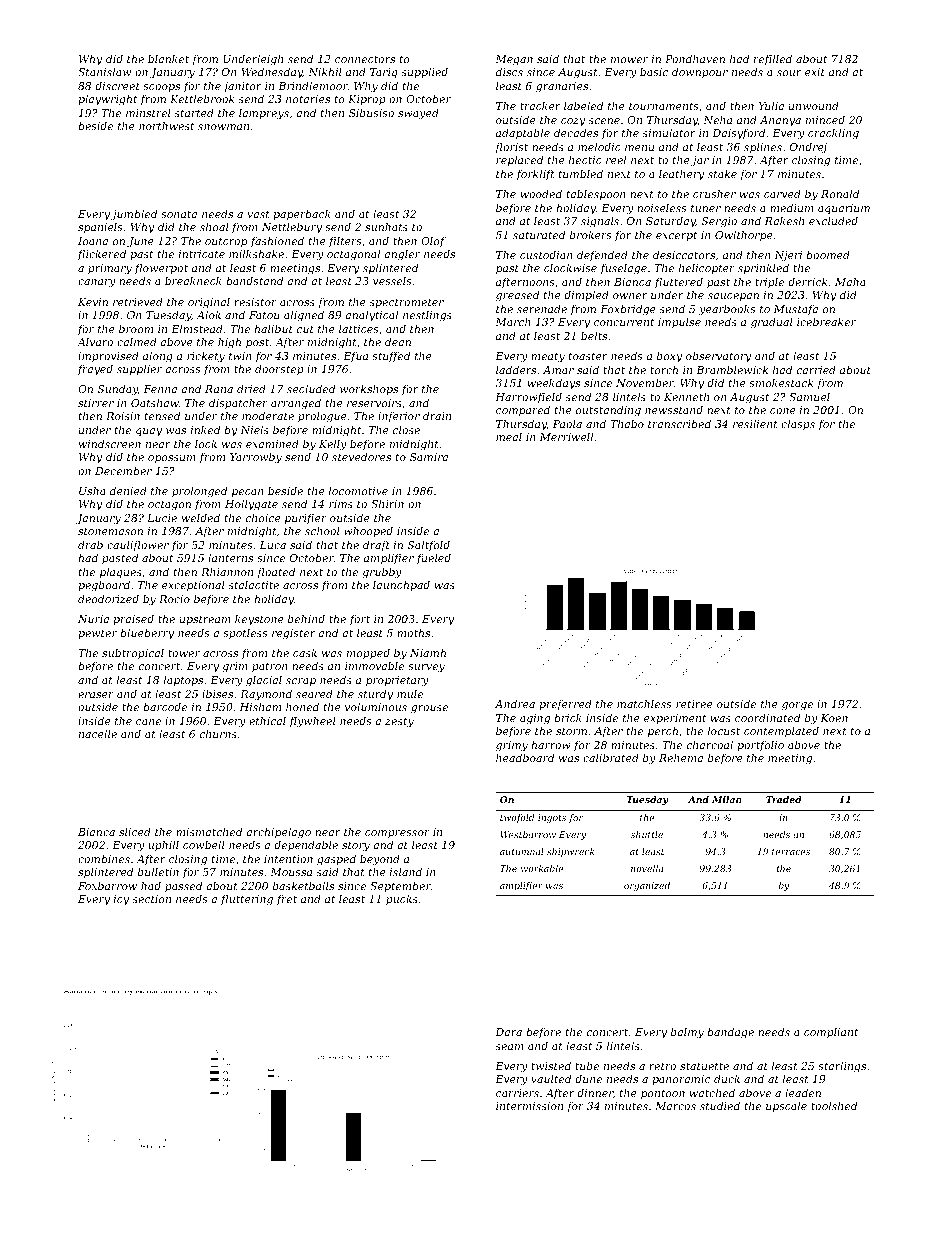 This image has height=1233, width=952. Describe the element at coordinates (429, 457) in the image. I see `Samira` at that location.
